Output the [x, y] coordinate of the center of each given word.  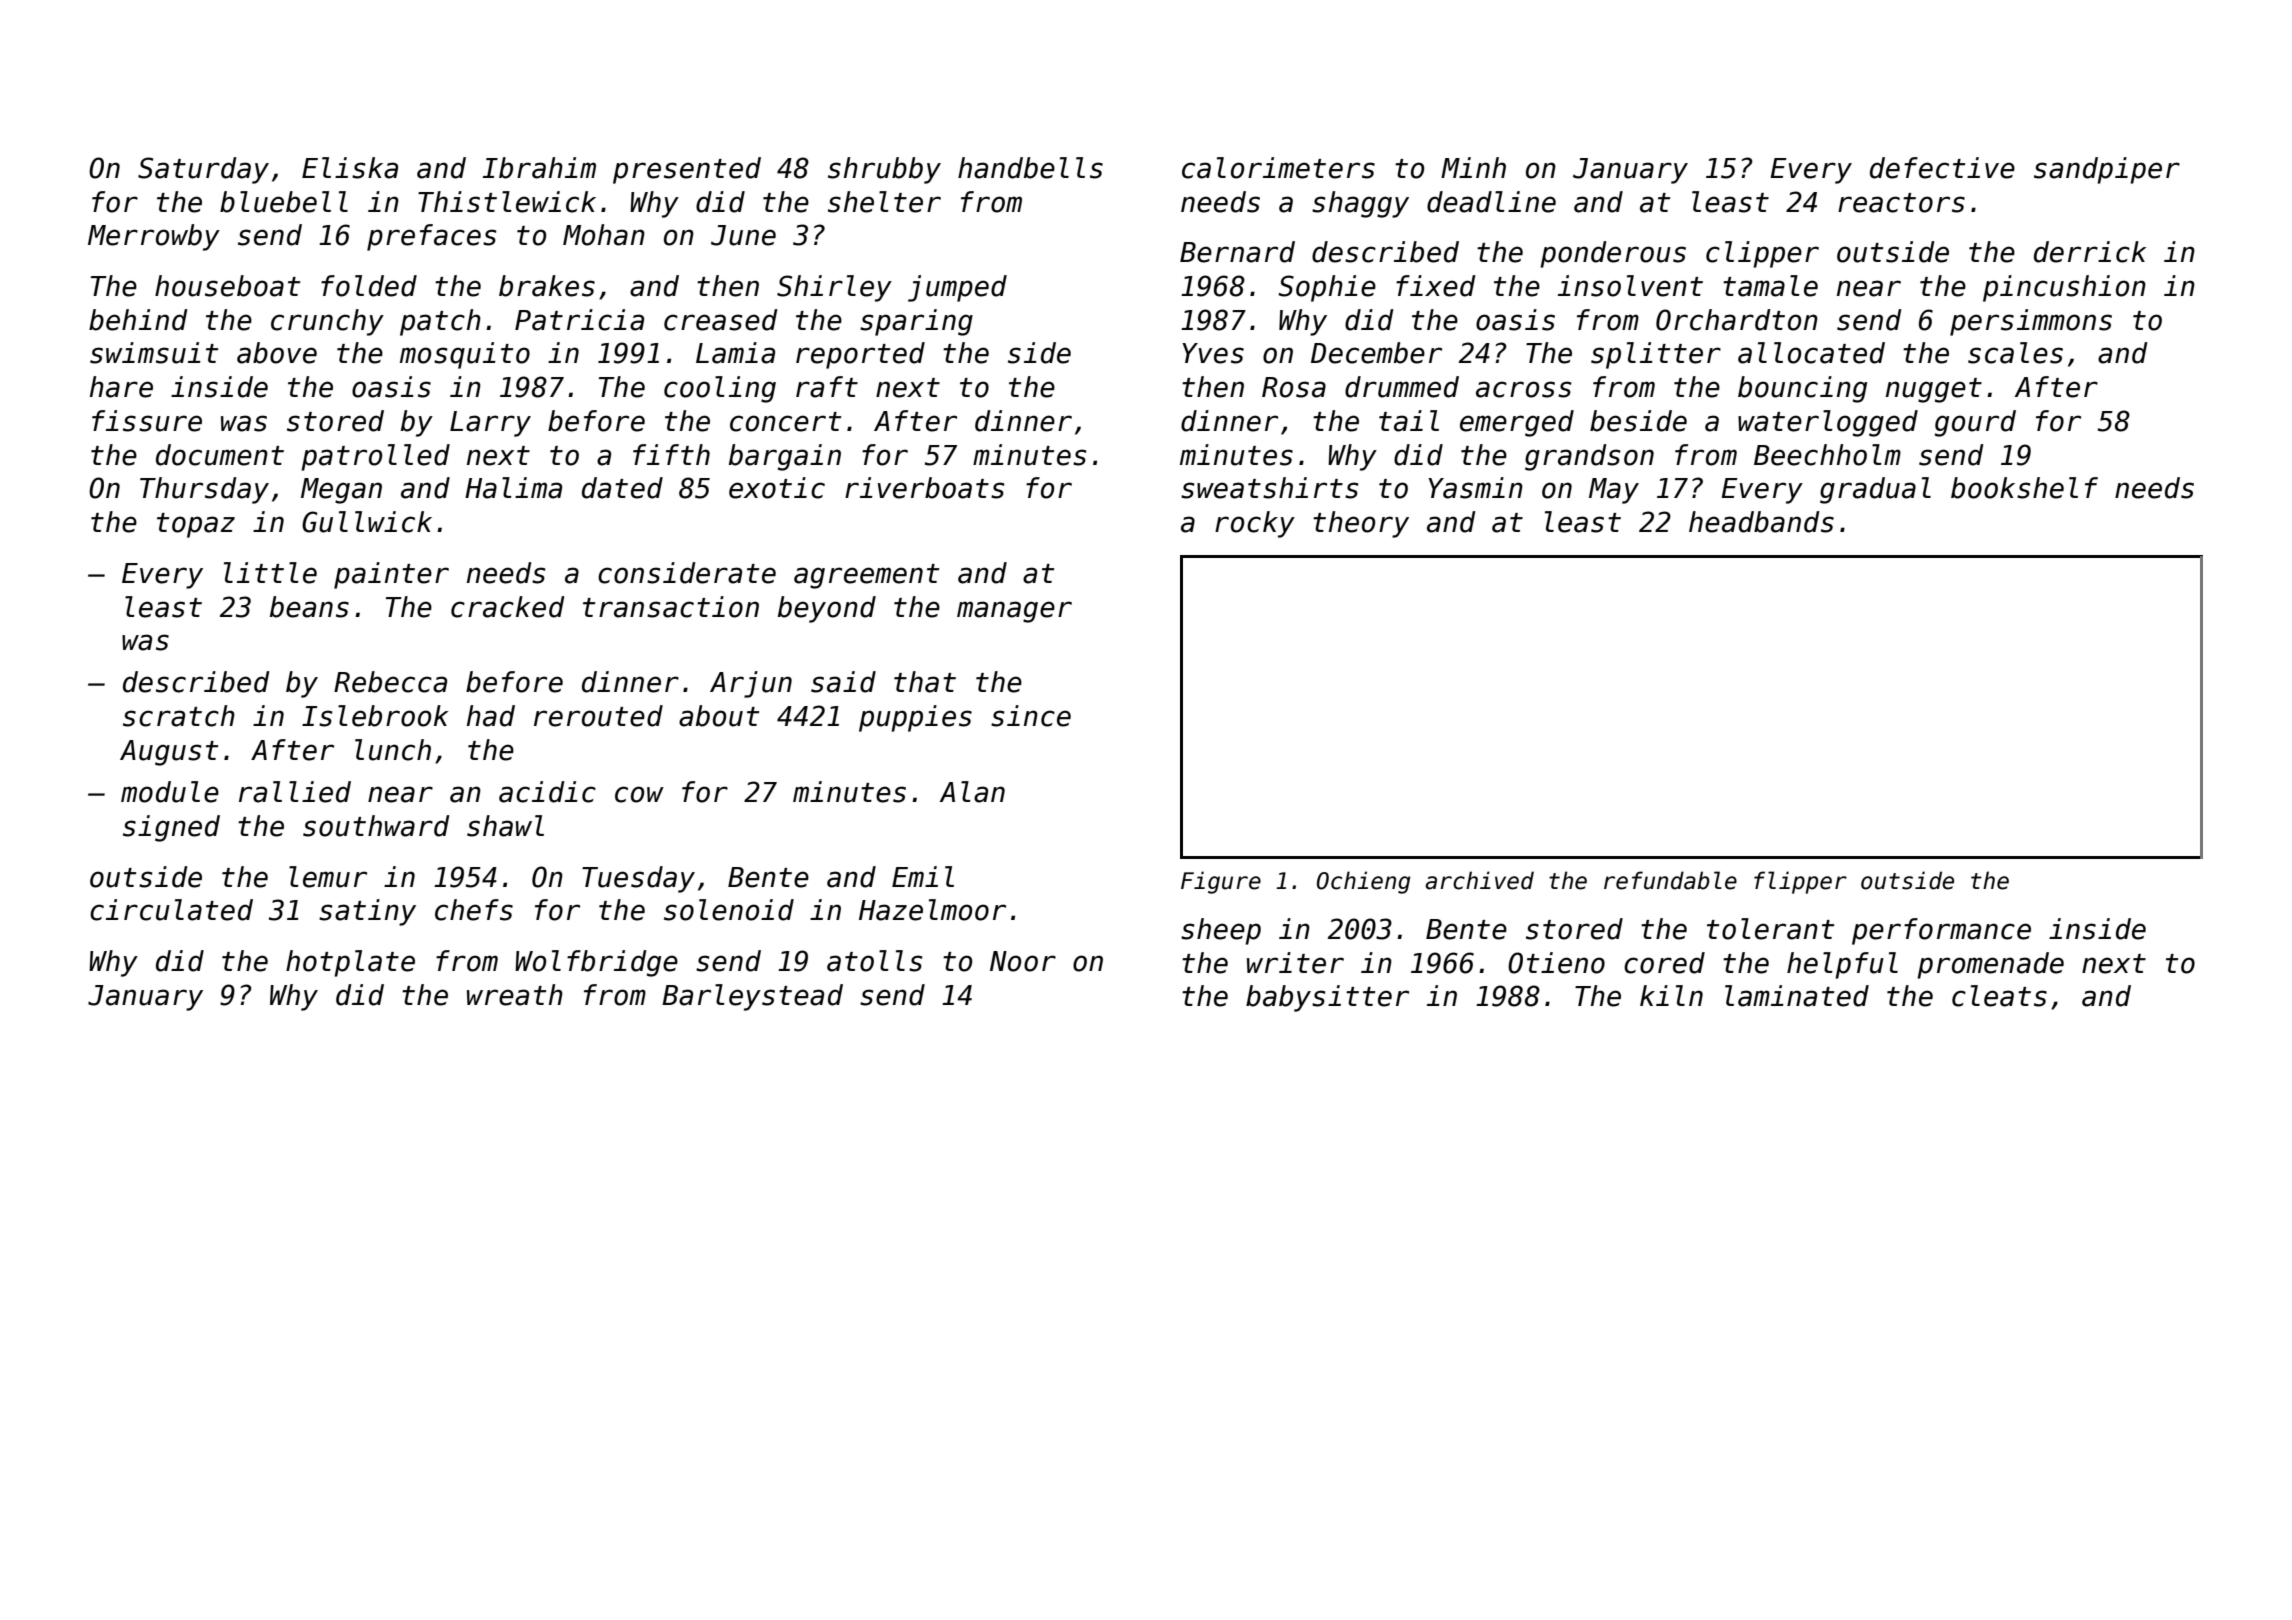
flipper [1800, 882]
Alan [972, 792]
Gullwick [367, 522]
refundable [1670, 880]
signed [171, 828]
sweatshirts [1269, 488]
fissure [147, 421]
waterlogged [1828, 423]
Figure [1221, 882]
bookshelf [2024, 488]
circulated [171, 910]
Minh [1473, 167]
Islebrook [375, 716]
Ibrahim [539, 168]
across [1523, 389]
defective [1942, 168]
